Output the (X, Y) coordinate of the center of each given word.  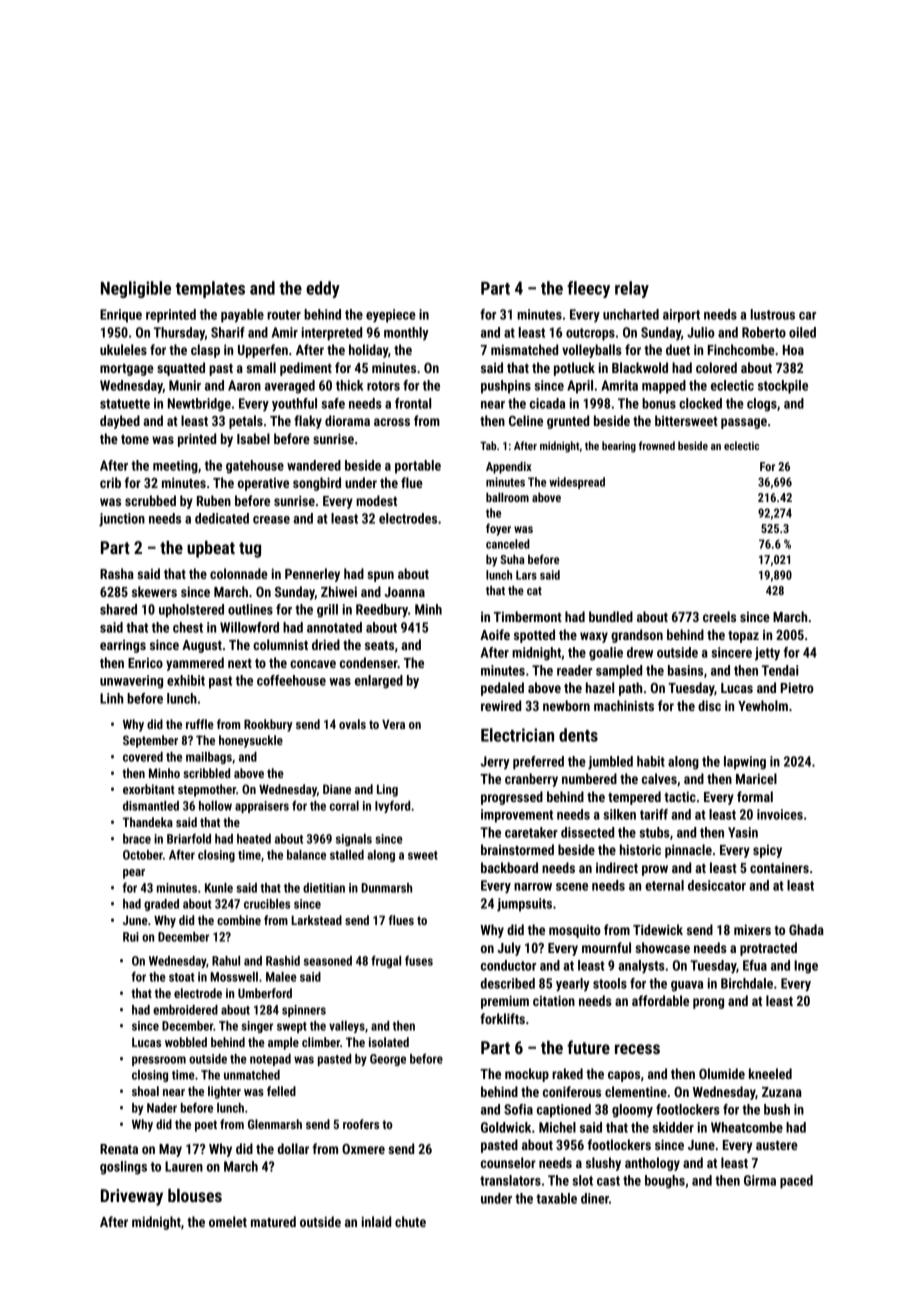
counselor (508, 1162)
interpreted (332, 334)
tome (135, 439)
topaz (743, 637)
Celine (526, 420)
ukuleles (123, 349)
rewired (501, 705)
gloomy (632, 1111)
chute (410, 1221)
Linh (111, 698)
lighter (224, 1092)
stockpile (783, 387)
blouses (195, 1195)
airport (681, 316)
